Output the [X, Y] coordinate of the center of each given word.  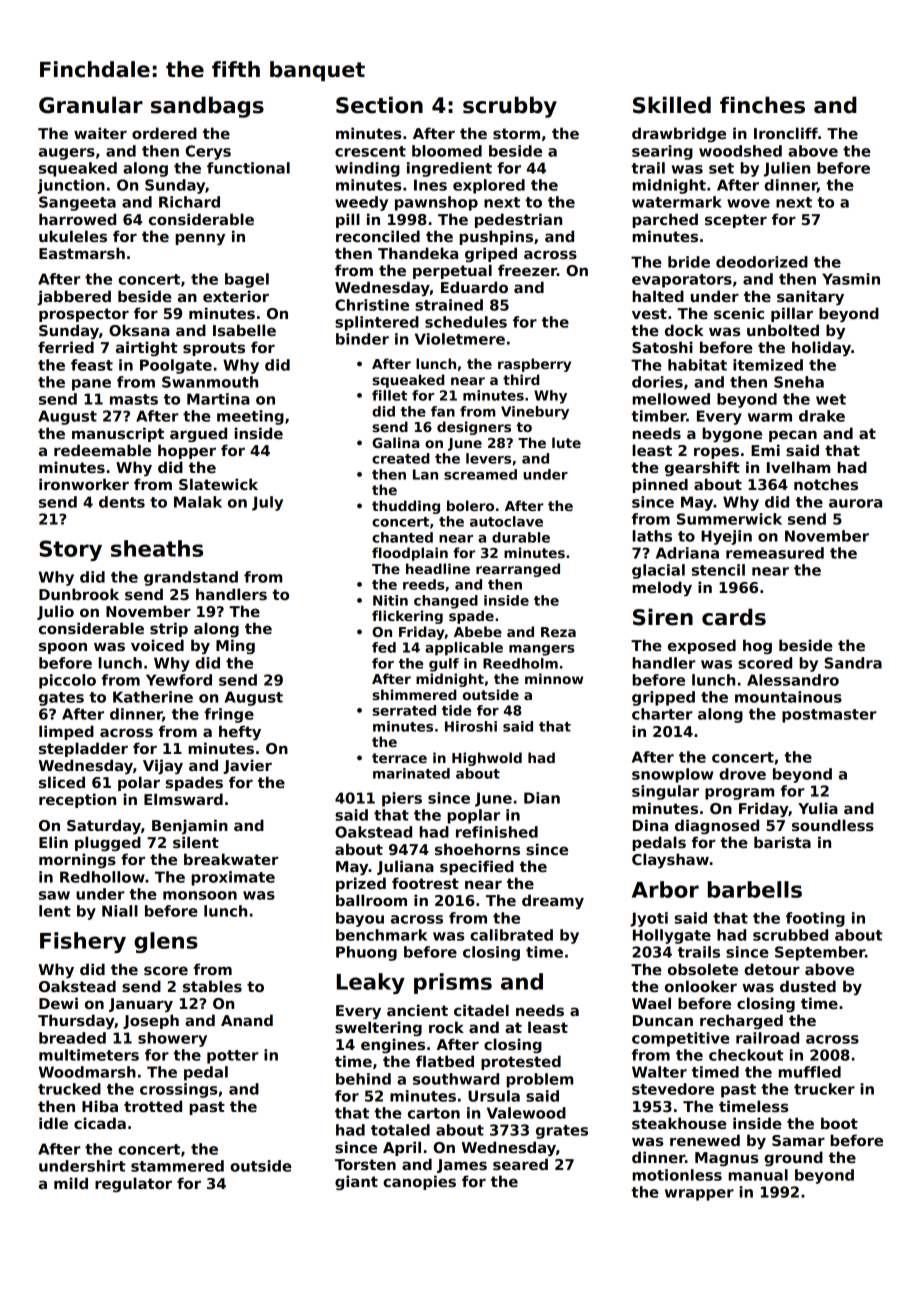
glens [166, 942]
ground [793, 1158]
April [402, 1148]
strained [449, 305]
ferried [66, 347]
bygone [732, 434]
